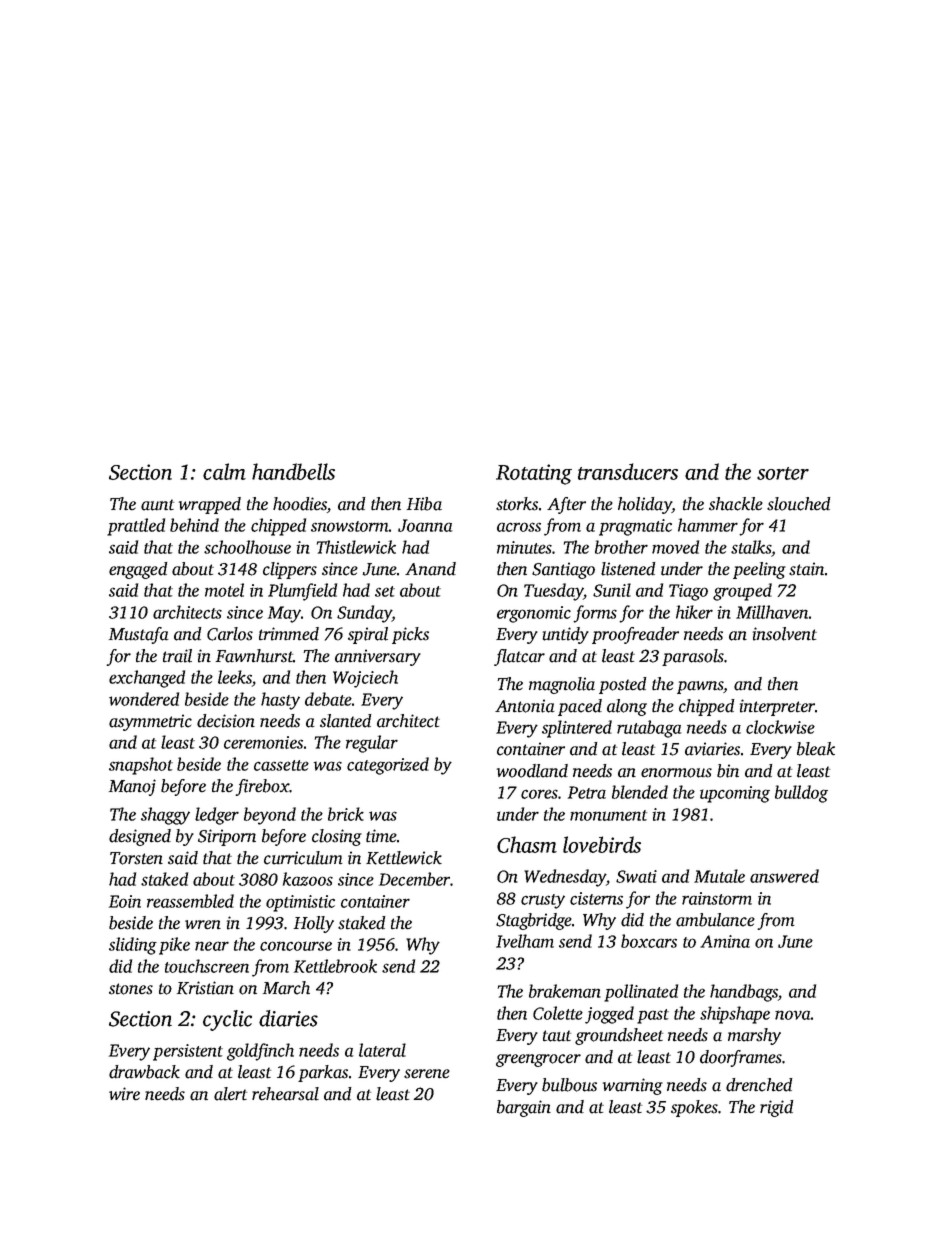 The height and width of the image is (1233, 952). Describe the element at coordinates (621, 547) in the image. I see `brother` at that location.
